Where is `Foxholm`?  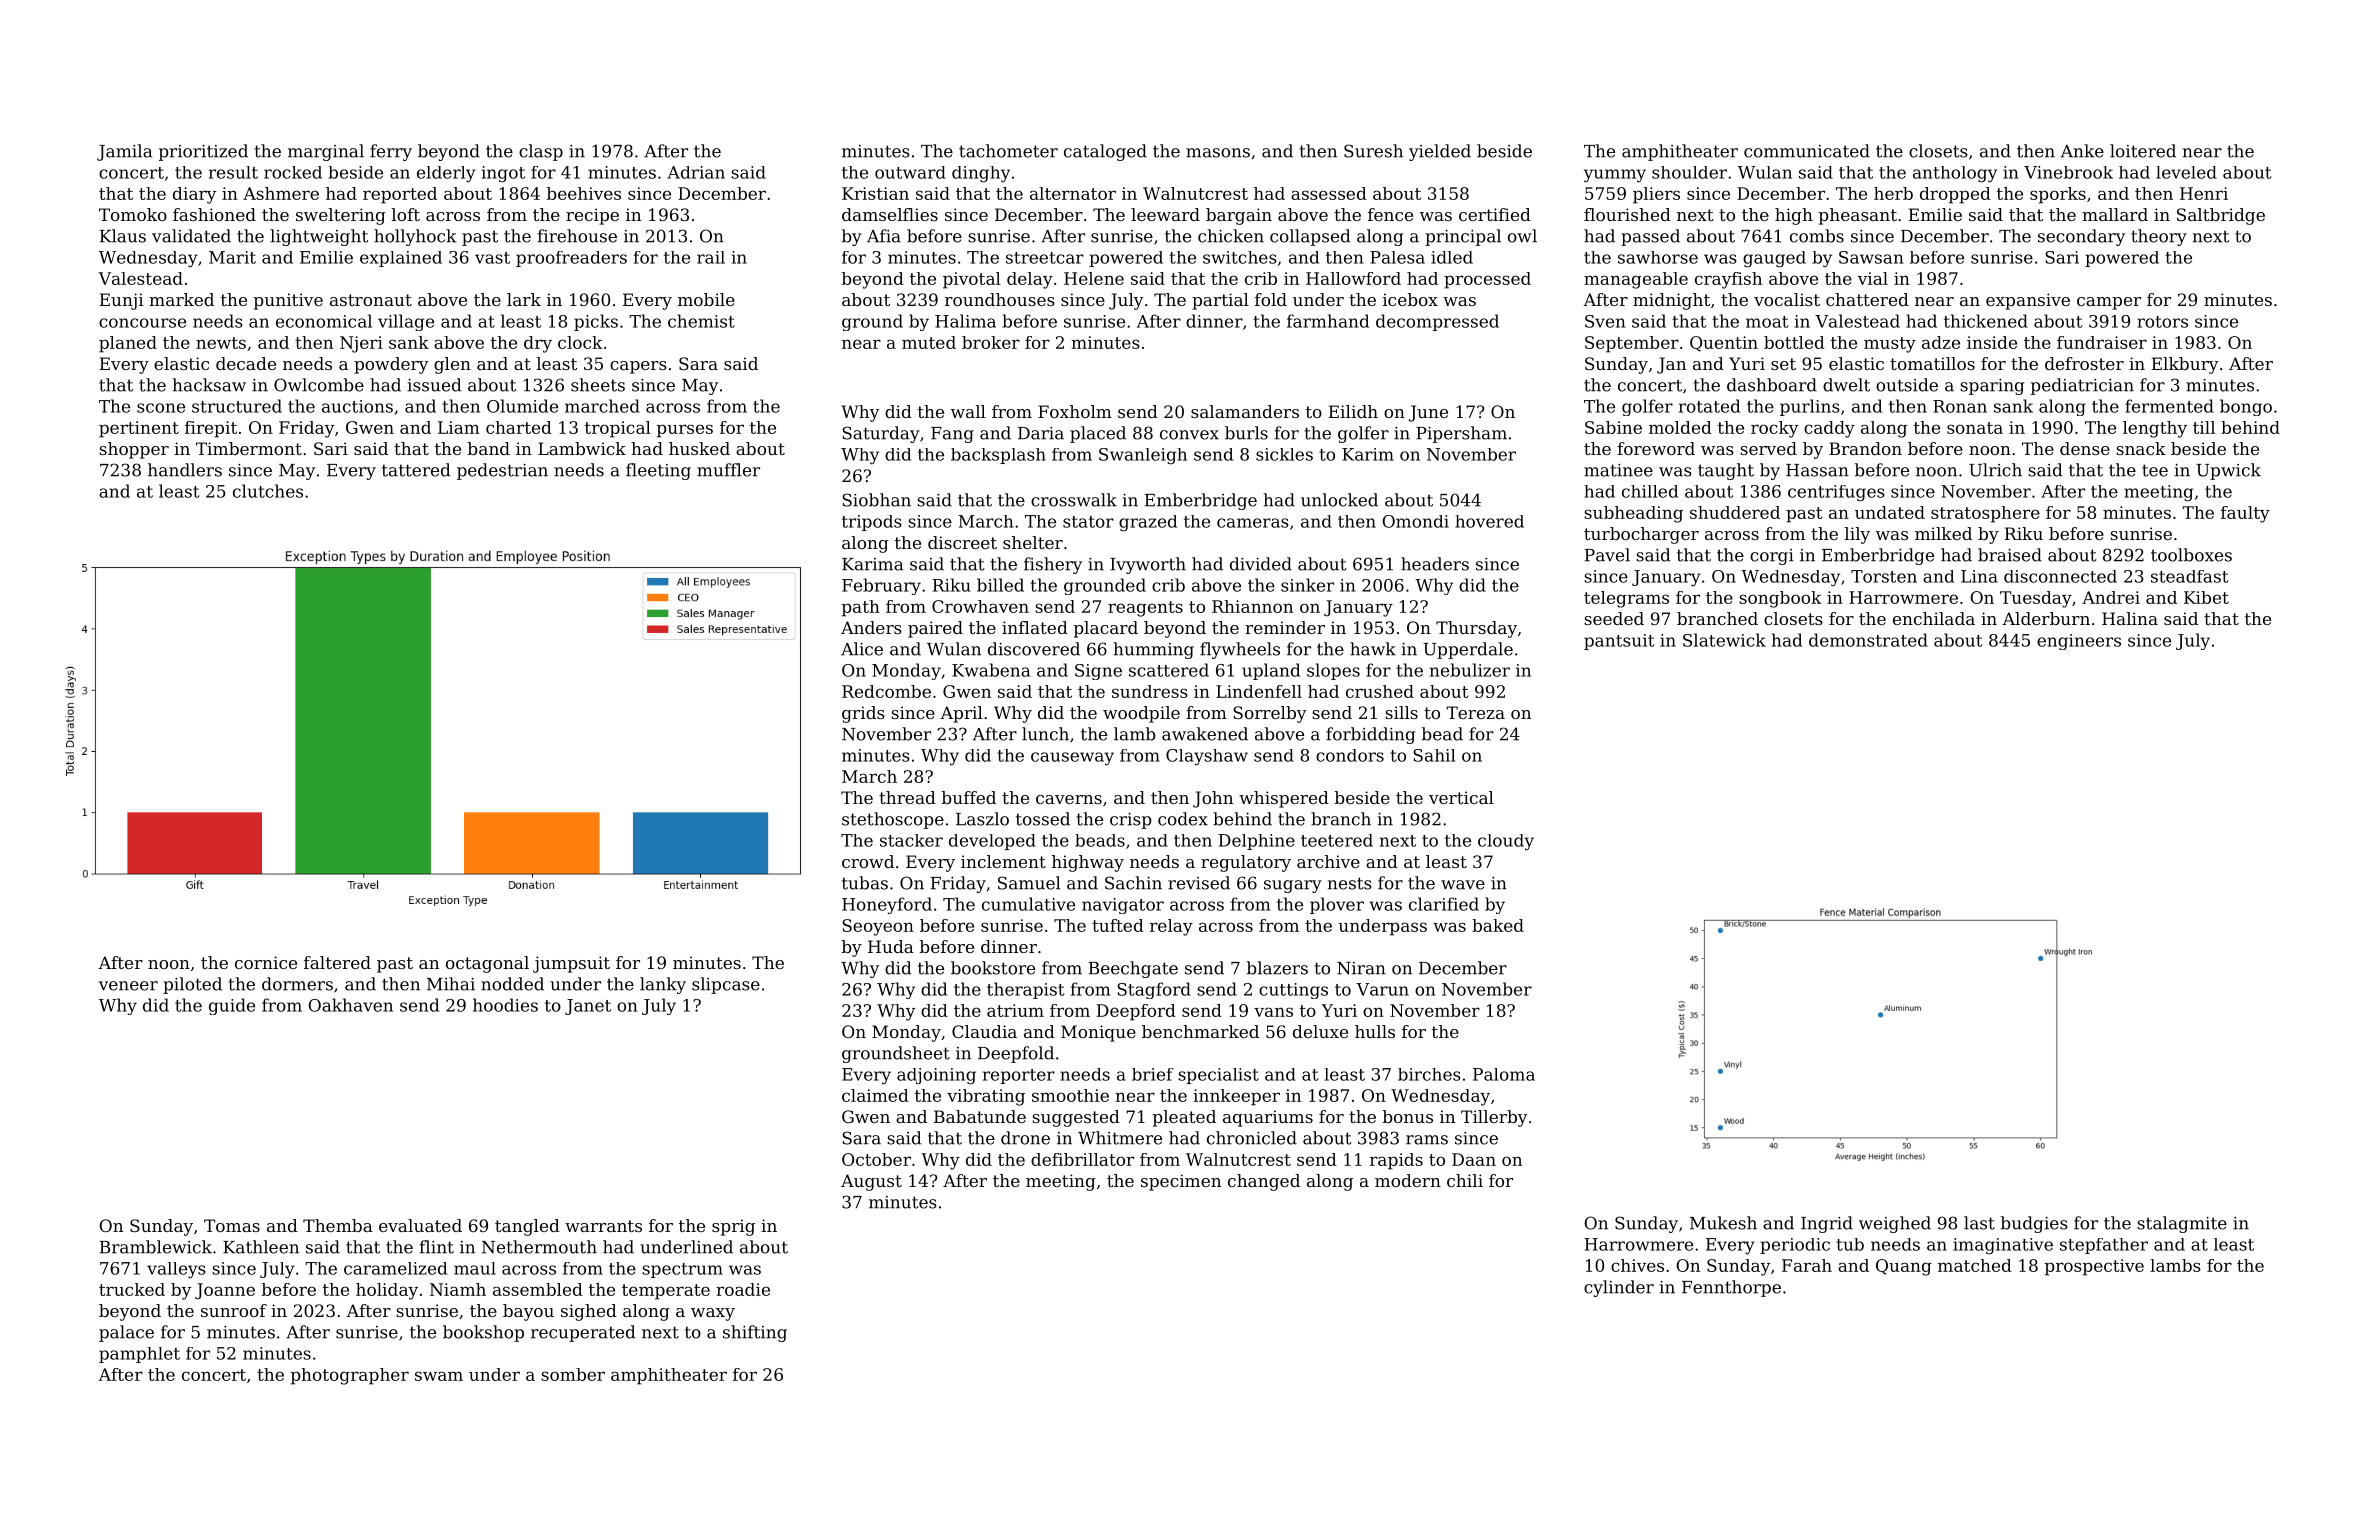
Foxholm is located at coordinates (1075, 411).
